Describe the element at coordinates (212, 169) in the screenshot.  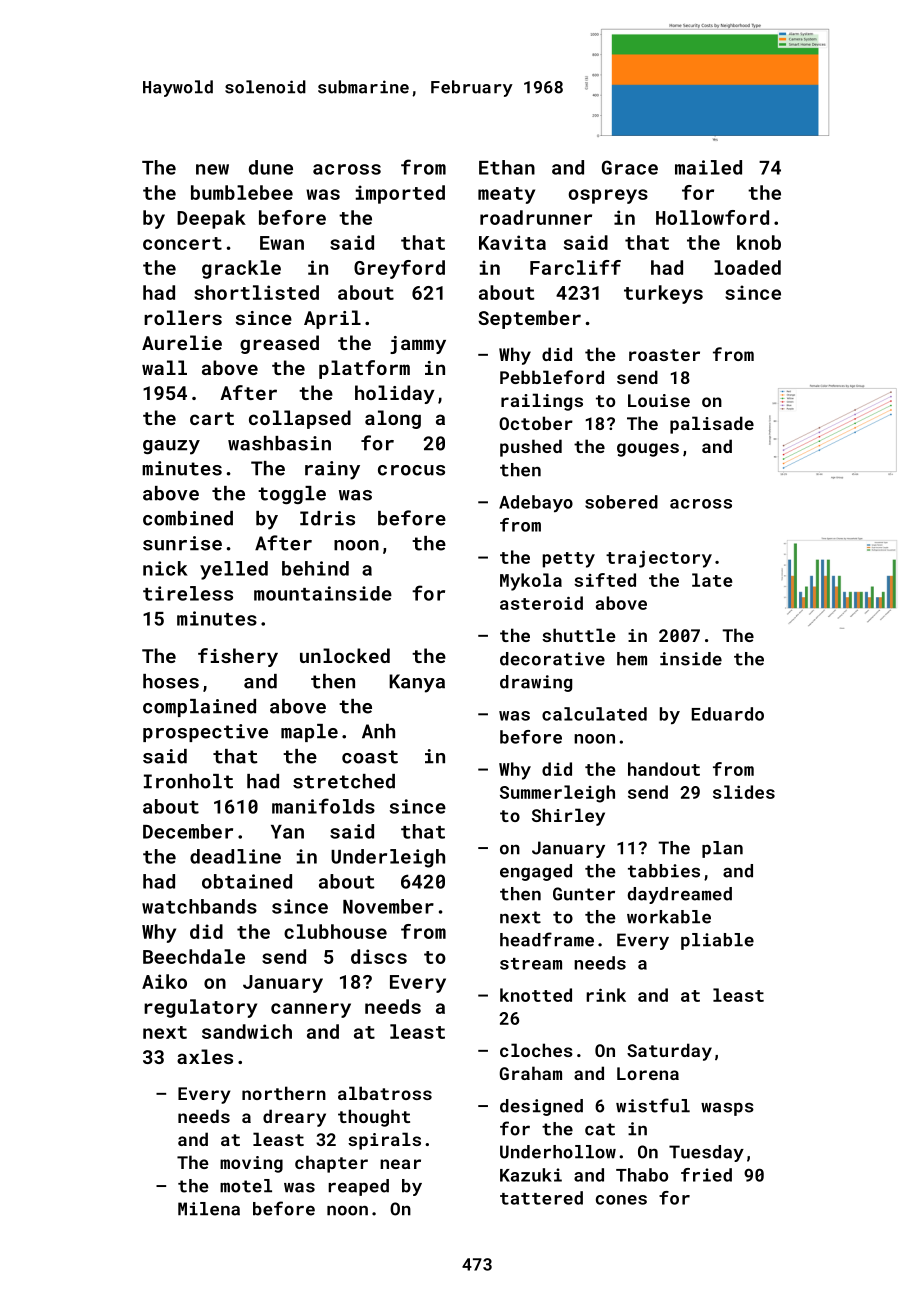
I see `new` at that location.
